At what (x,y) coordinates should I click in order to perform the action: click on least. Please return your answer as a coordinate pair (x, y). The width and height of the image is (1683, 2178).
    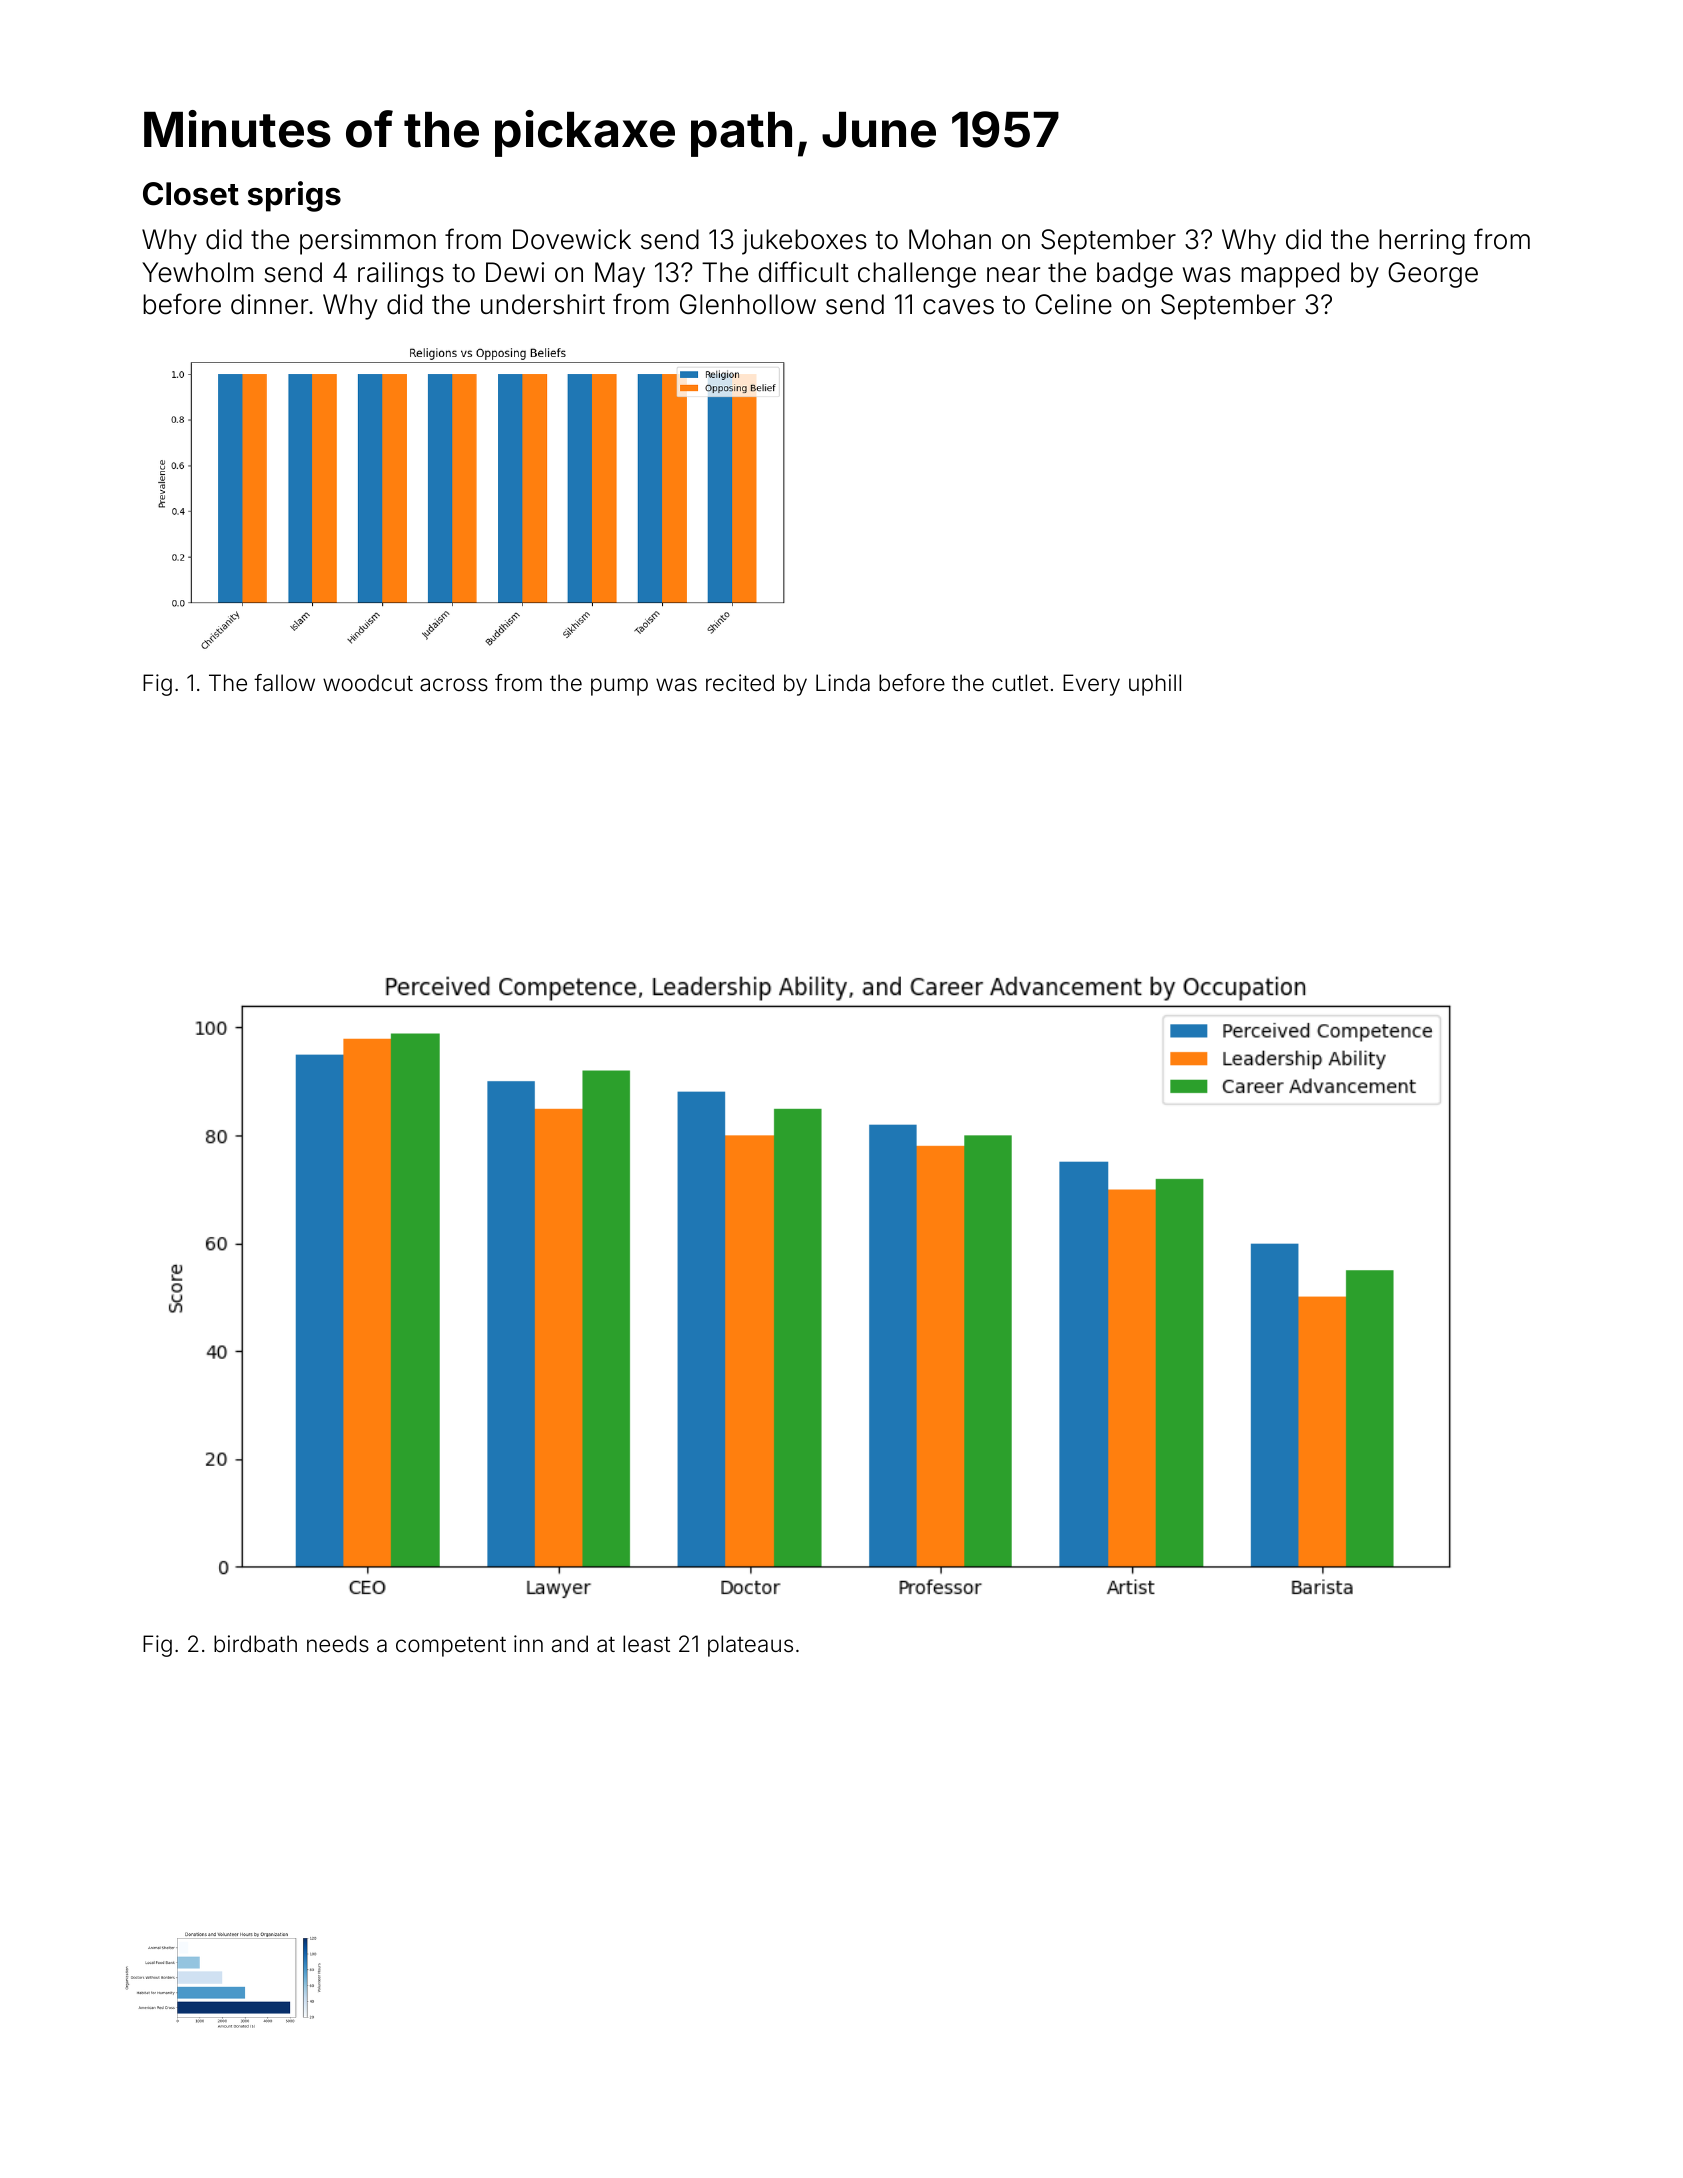
    Looking at the image, I should click on (646, 1644).
